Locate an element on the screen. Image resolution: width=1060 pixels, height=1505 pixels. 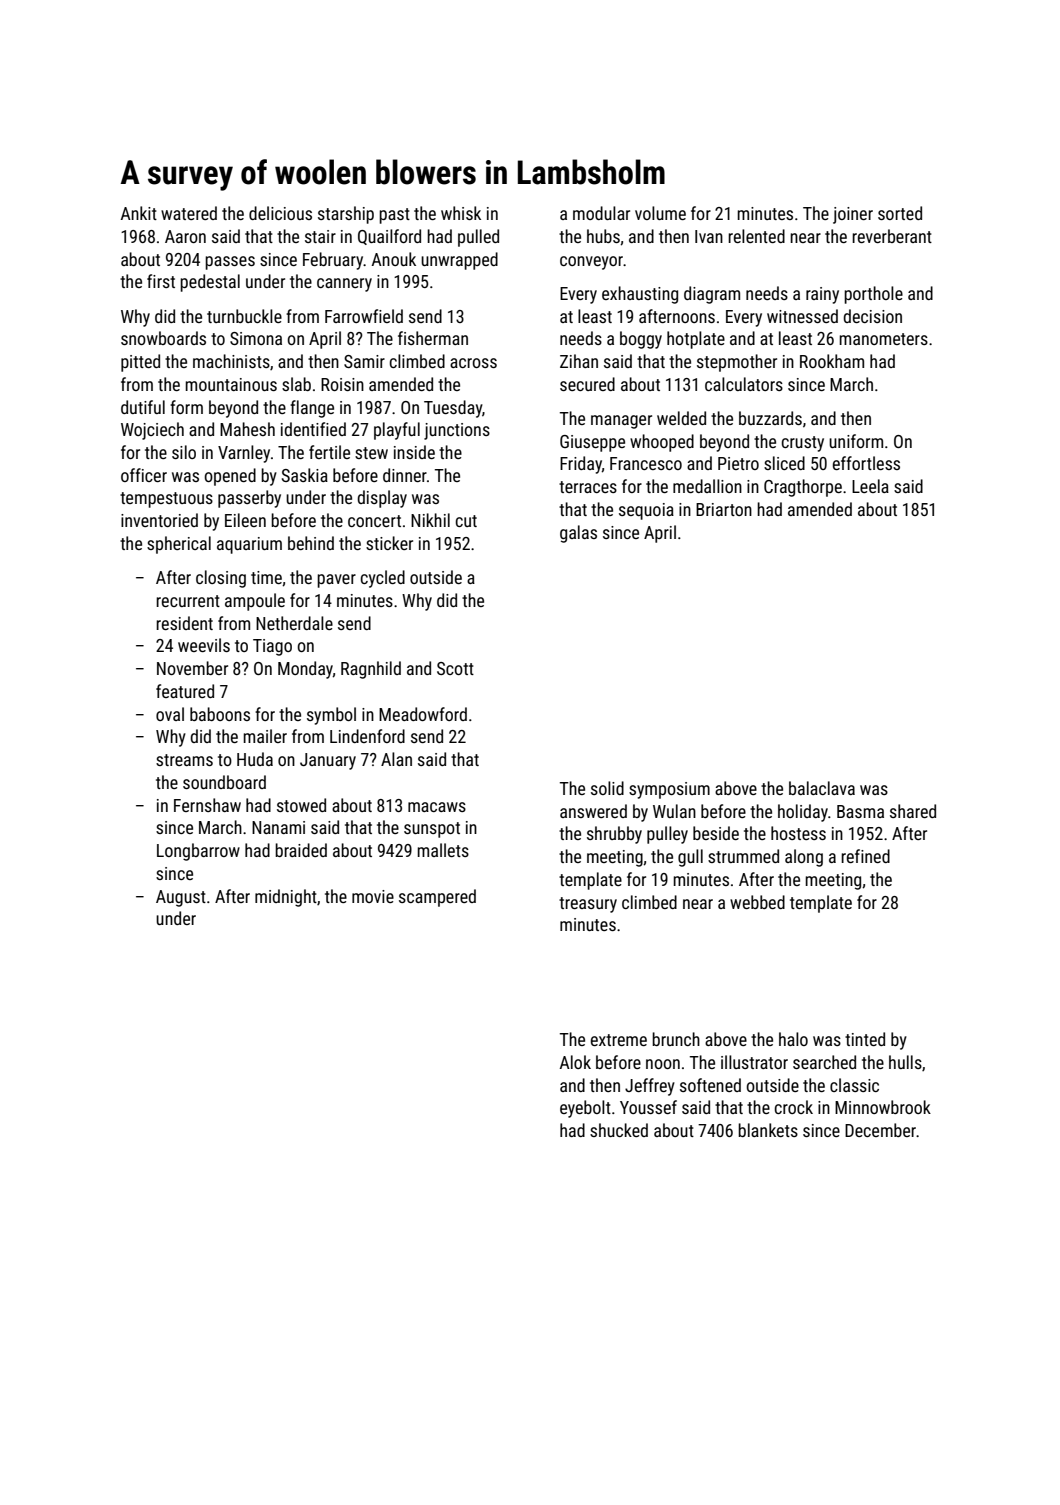
Cragthorpe is located at coordinates (803, 488).
